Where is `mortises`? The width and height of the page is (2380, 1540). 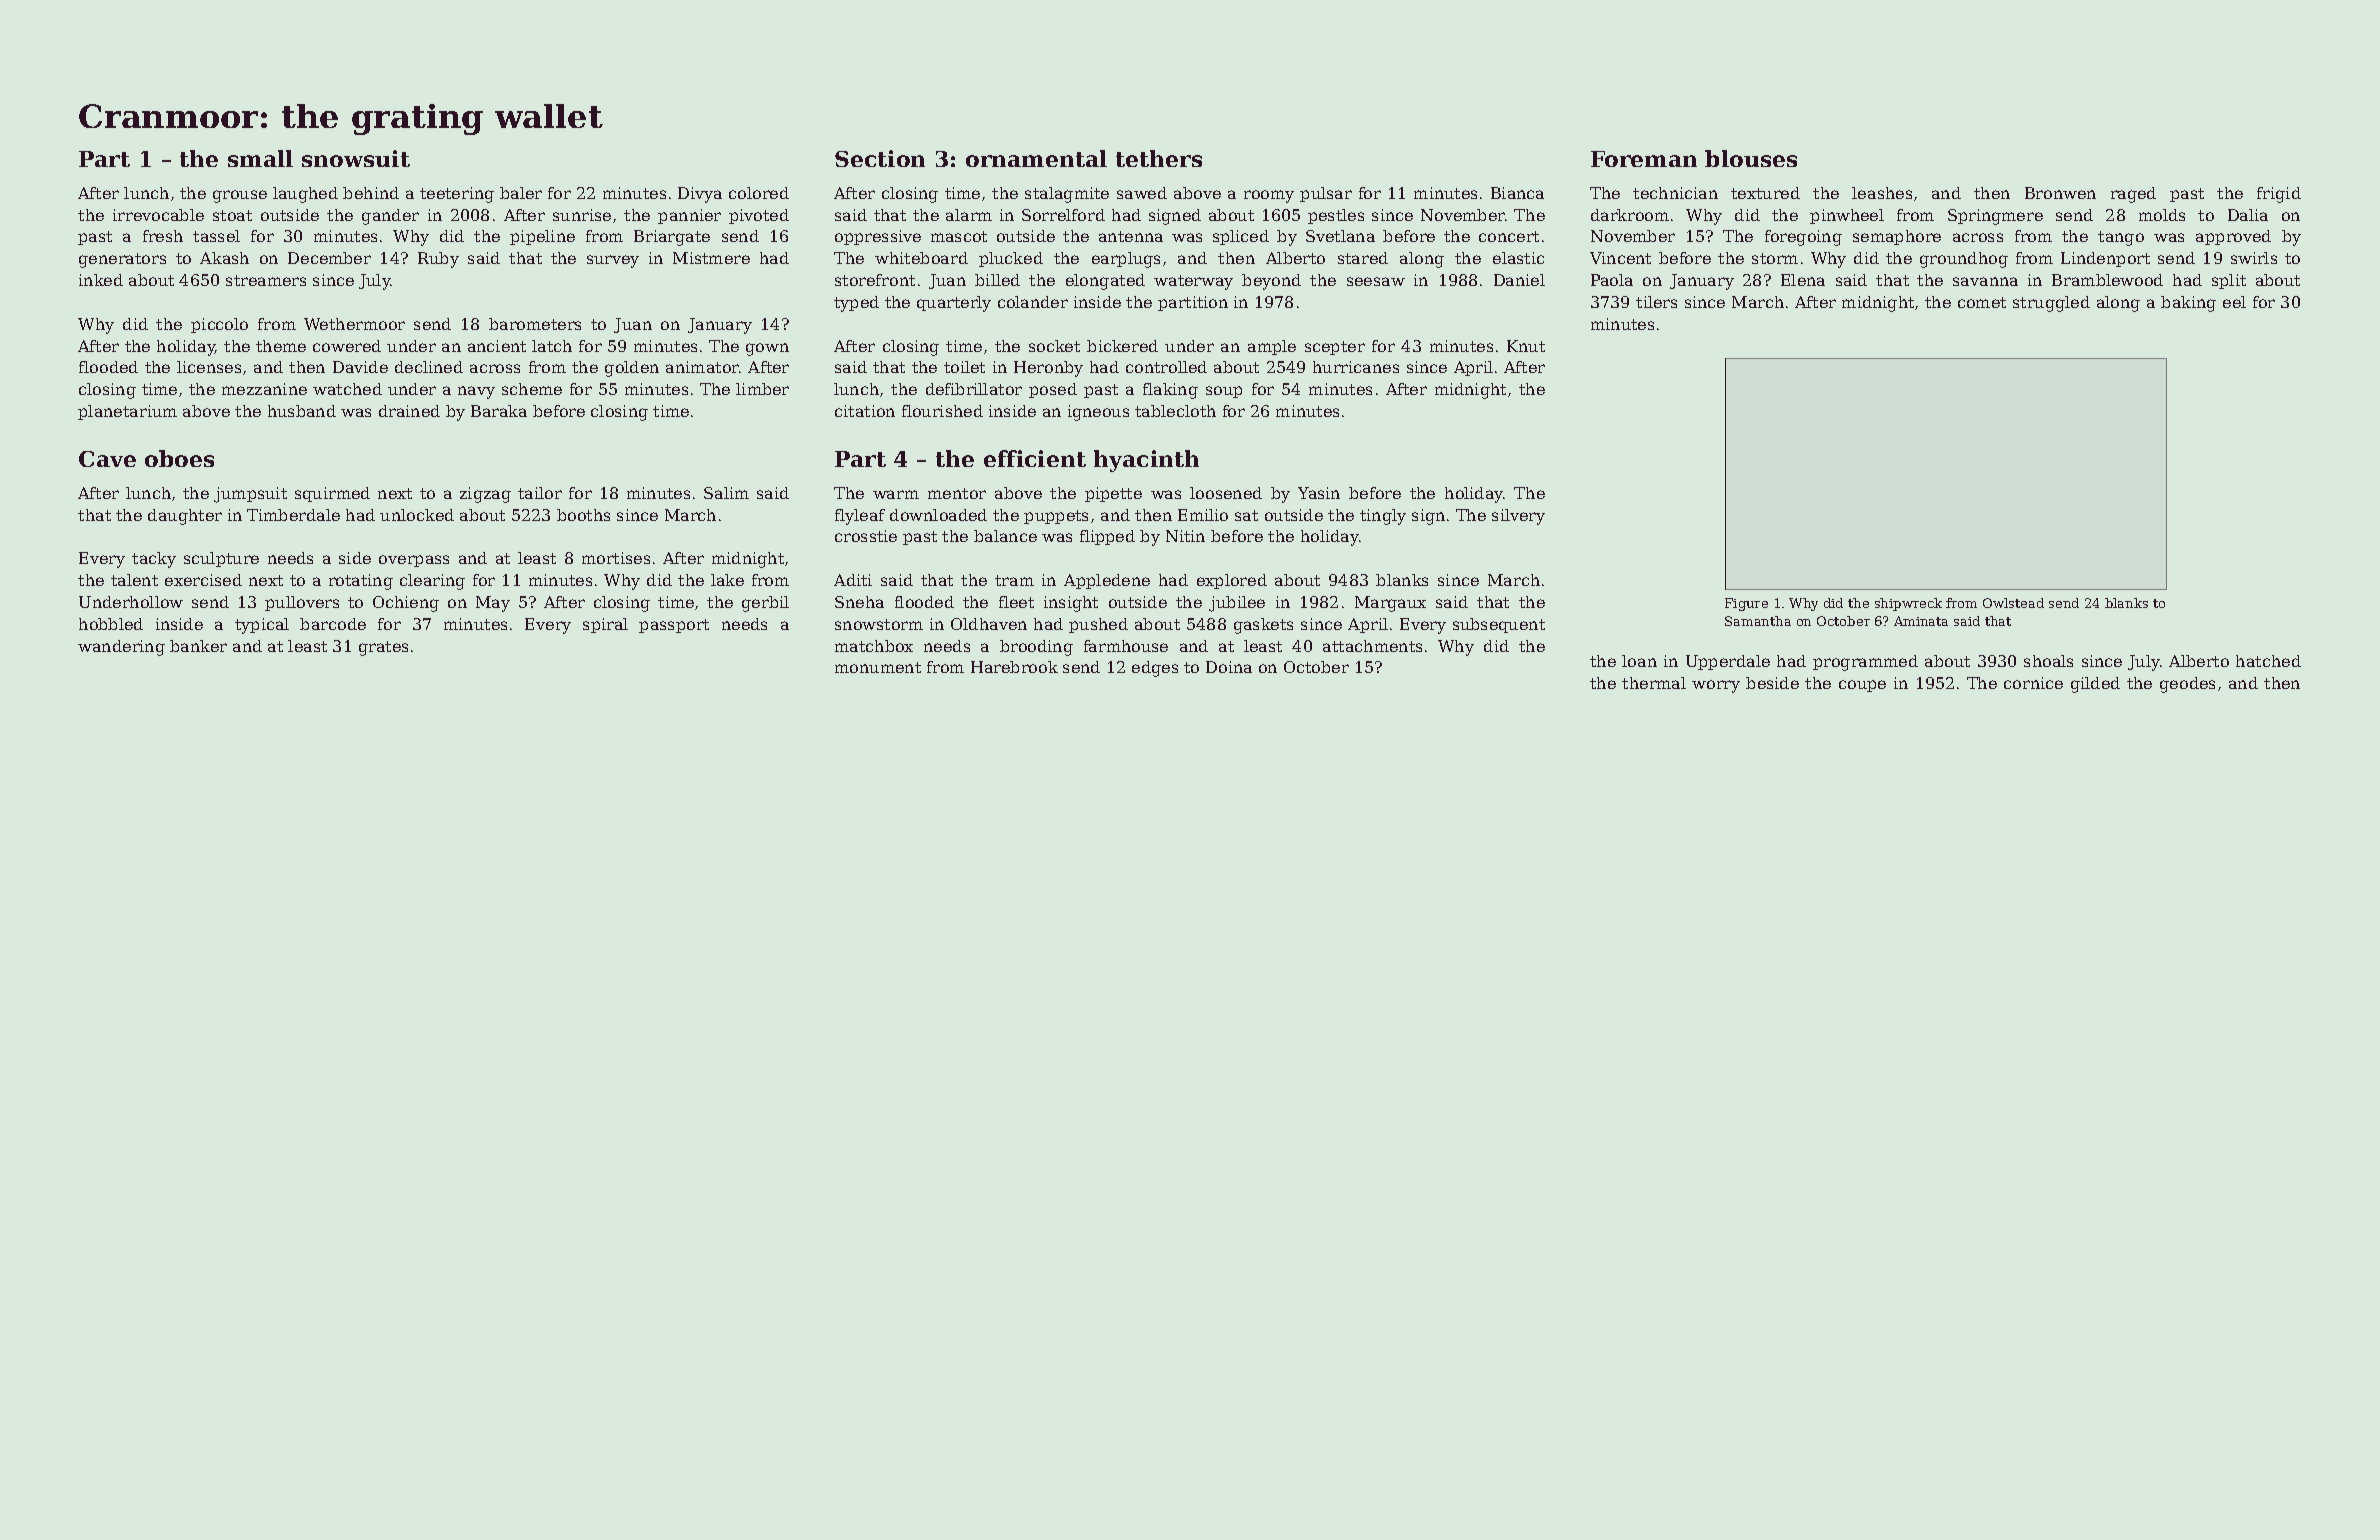 mortises is located at coordinates (616, 558).
